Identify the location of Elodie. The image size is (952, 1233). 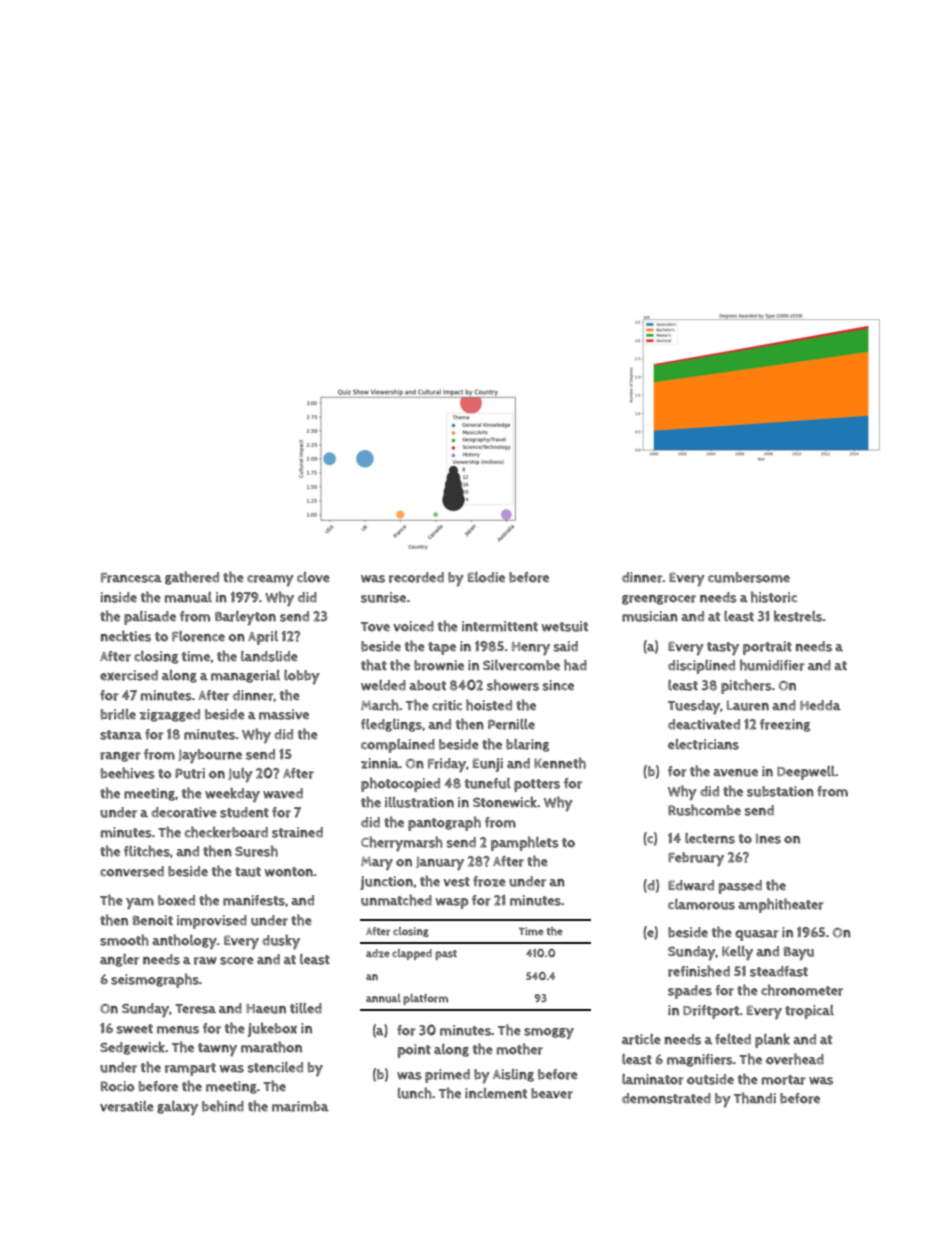
(486, 577).
